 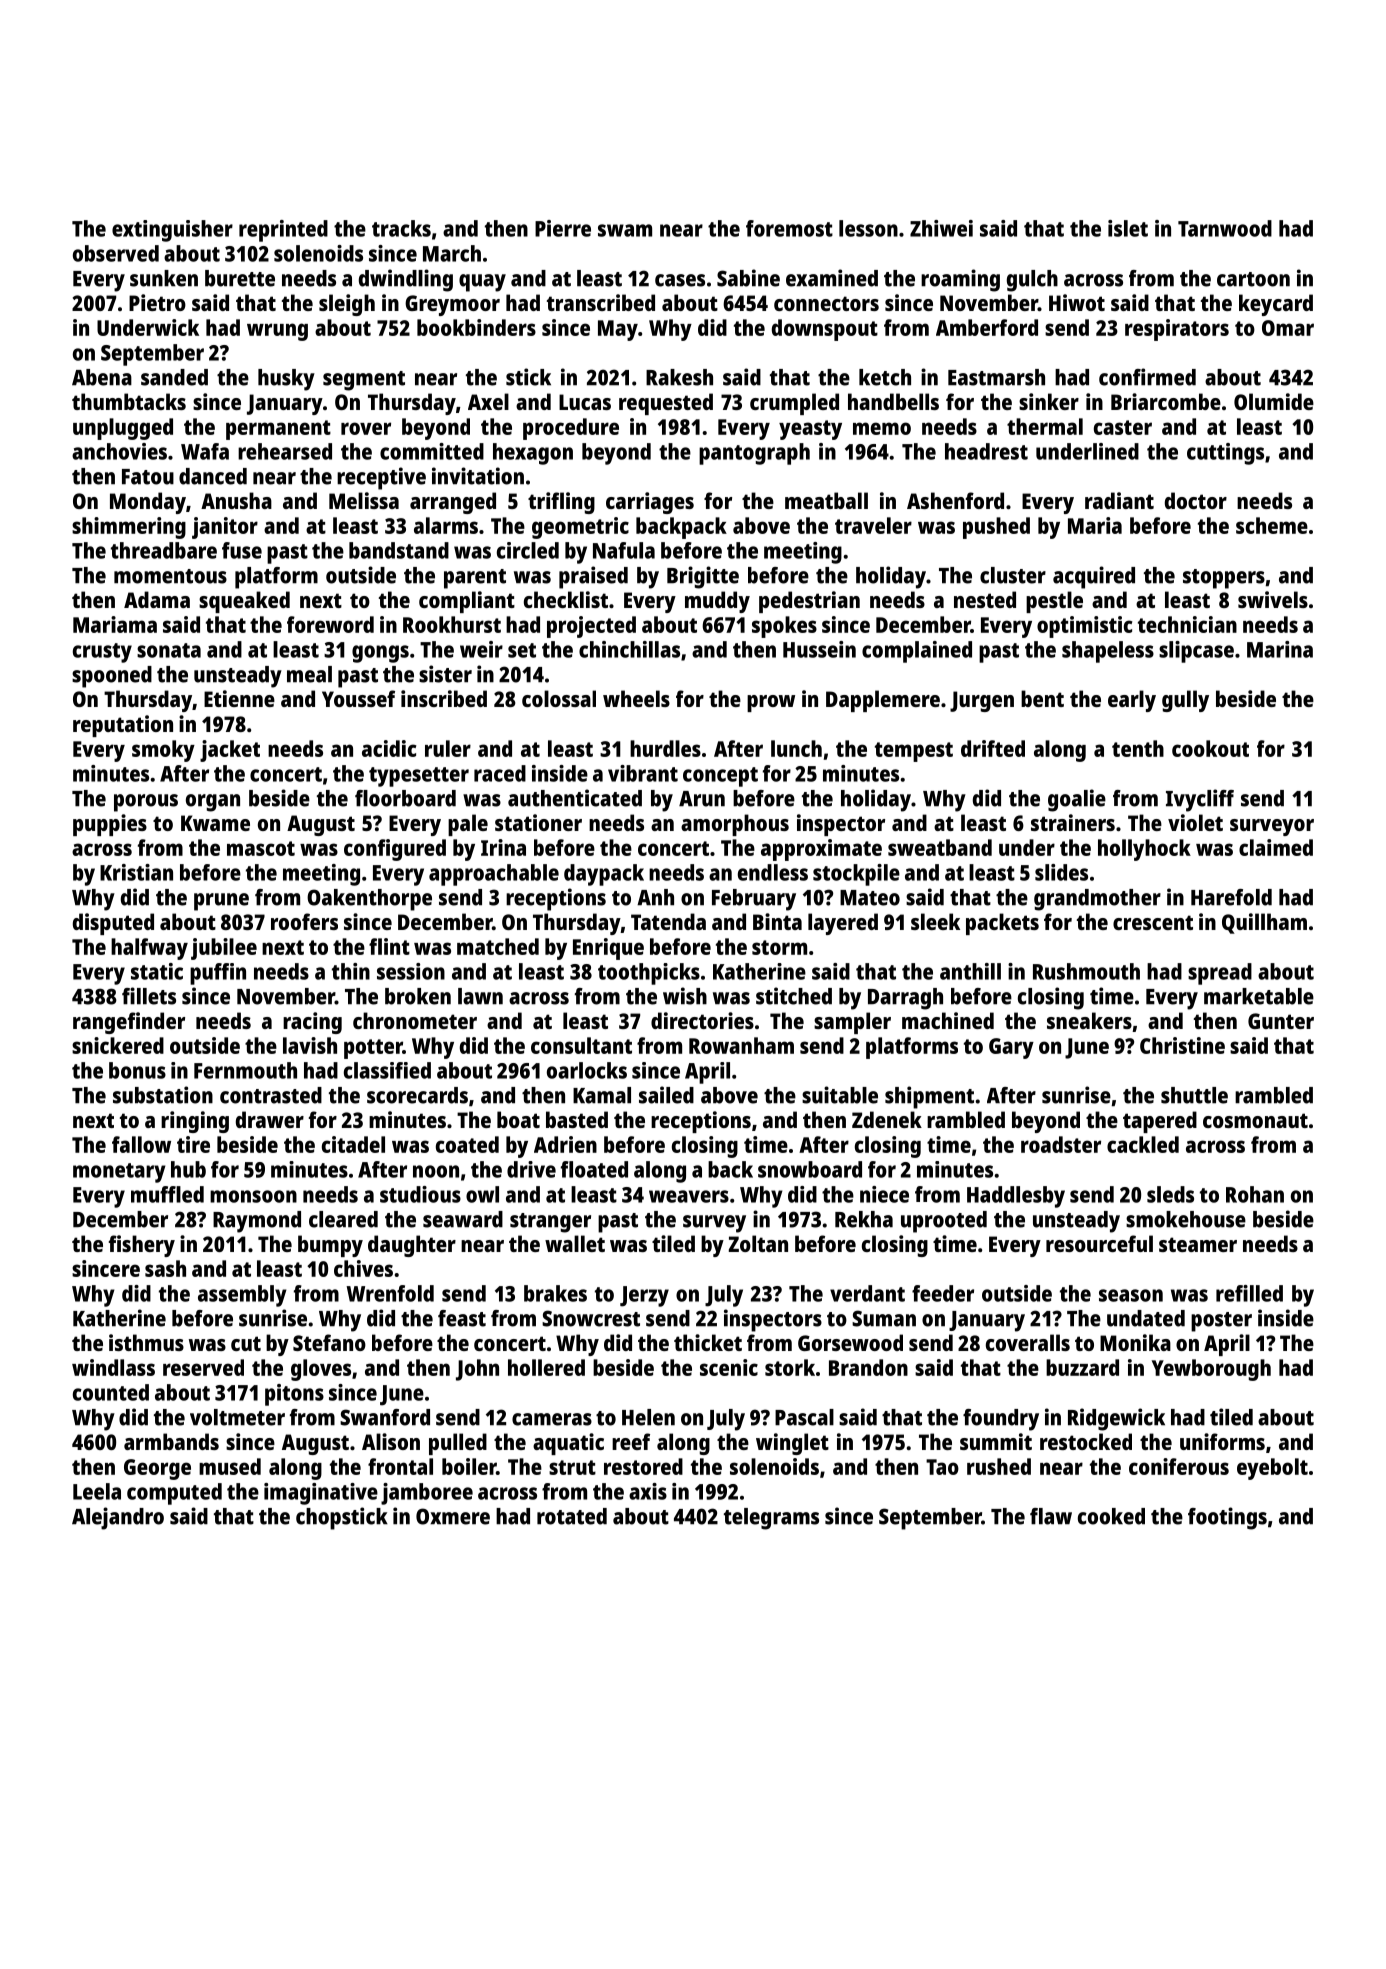 What do you see at coordinates (771, 703) in the document?
I see `prow` at bounding box center [771, 703].
